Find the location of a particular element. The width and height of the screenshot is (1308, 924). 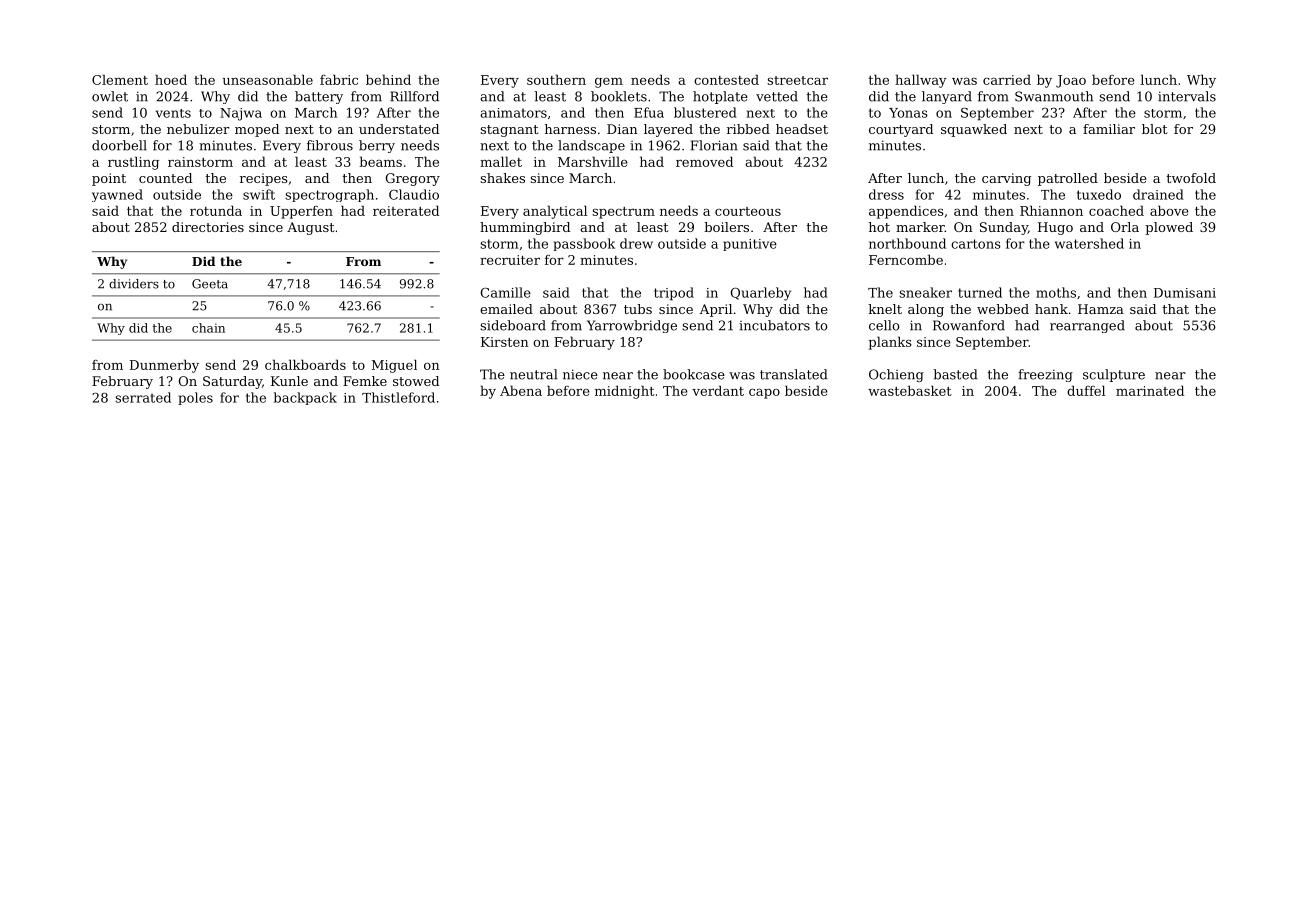

Dumisani is located at coordinates (1185, 293).
